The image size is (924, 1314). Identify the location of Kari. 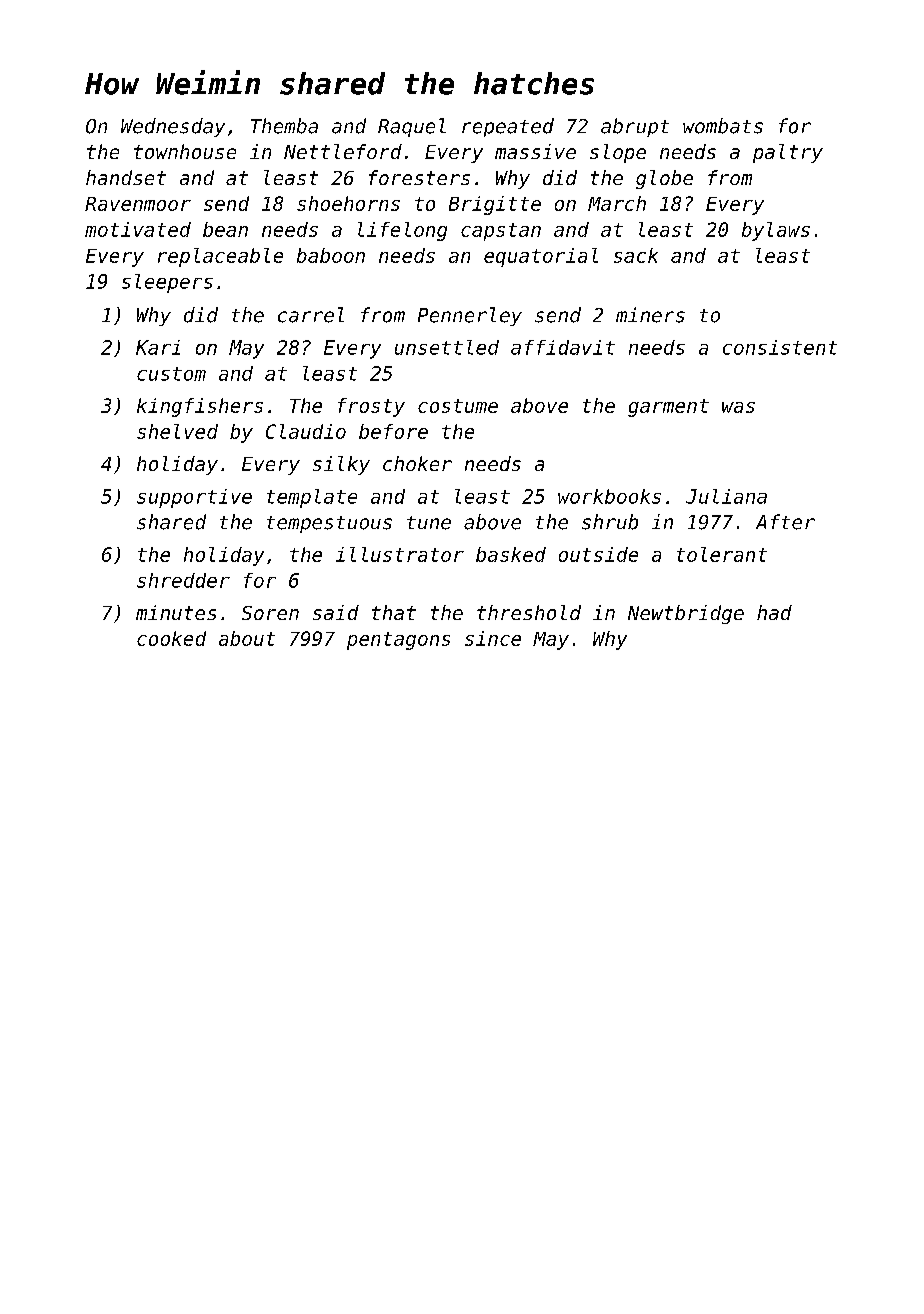
(158, 347).
